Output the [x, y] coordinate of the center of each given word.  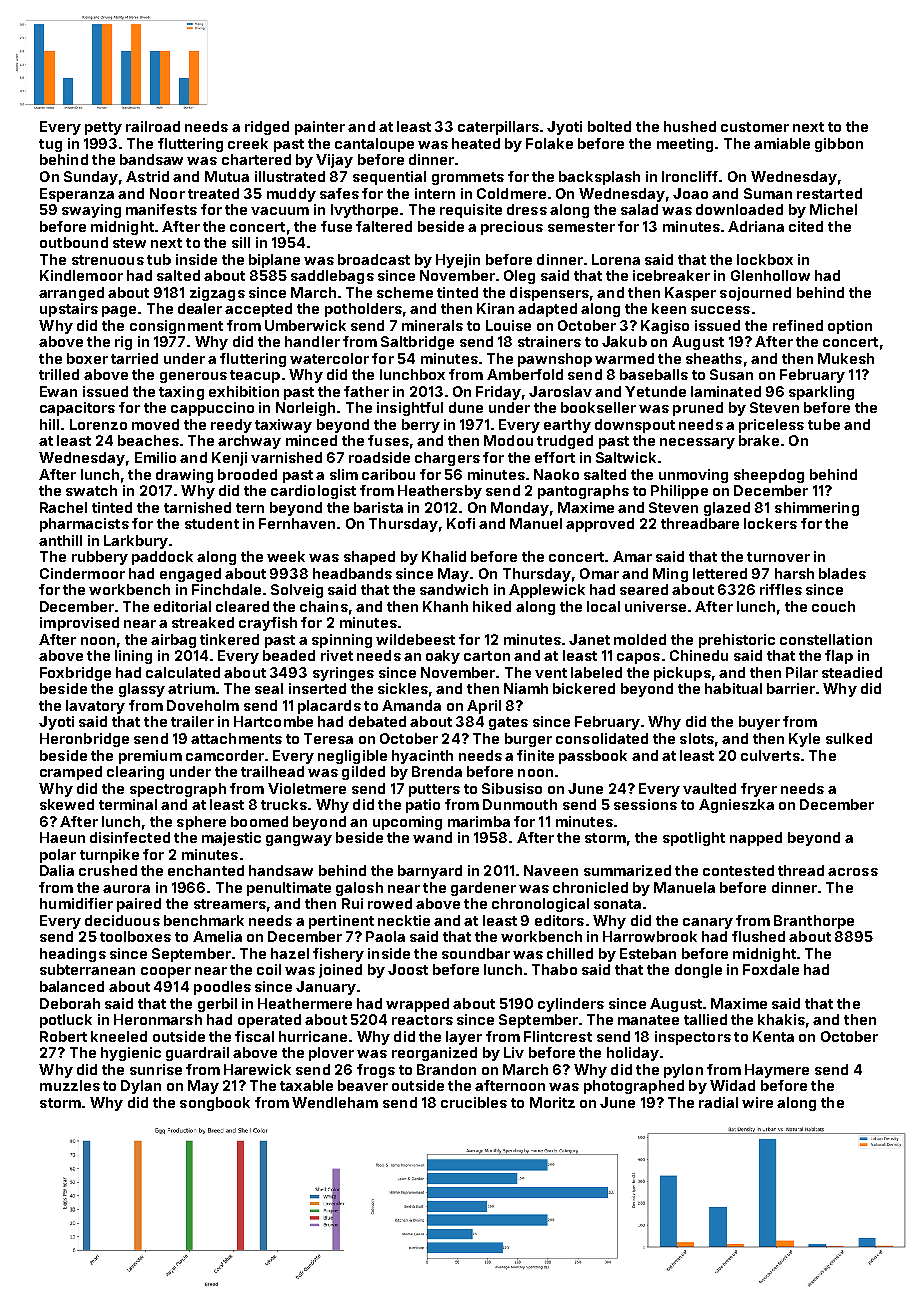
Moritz [552, 1102]
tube [824, 424]
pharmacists [84, 525]
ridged [267, 128]
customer [755, 127]
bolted [609, 126]
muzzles [70, 1085]
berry [421, 426]
